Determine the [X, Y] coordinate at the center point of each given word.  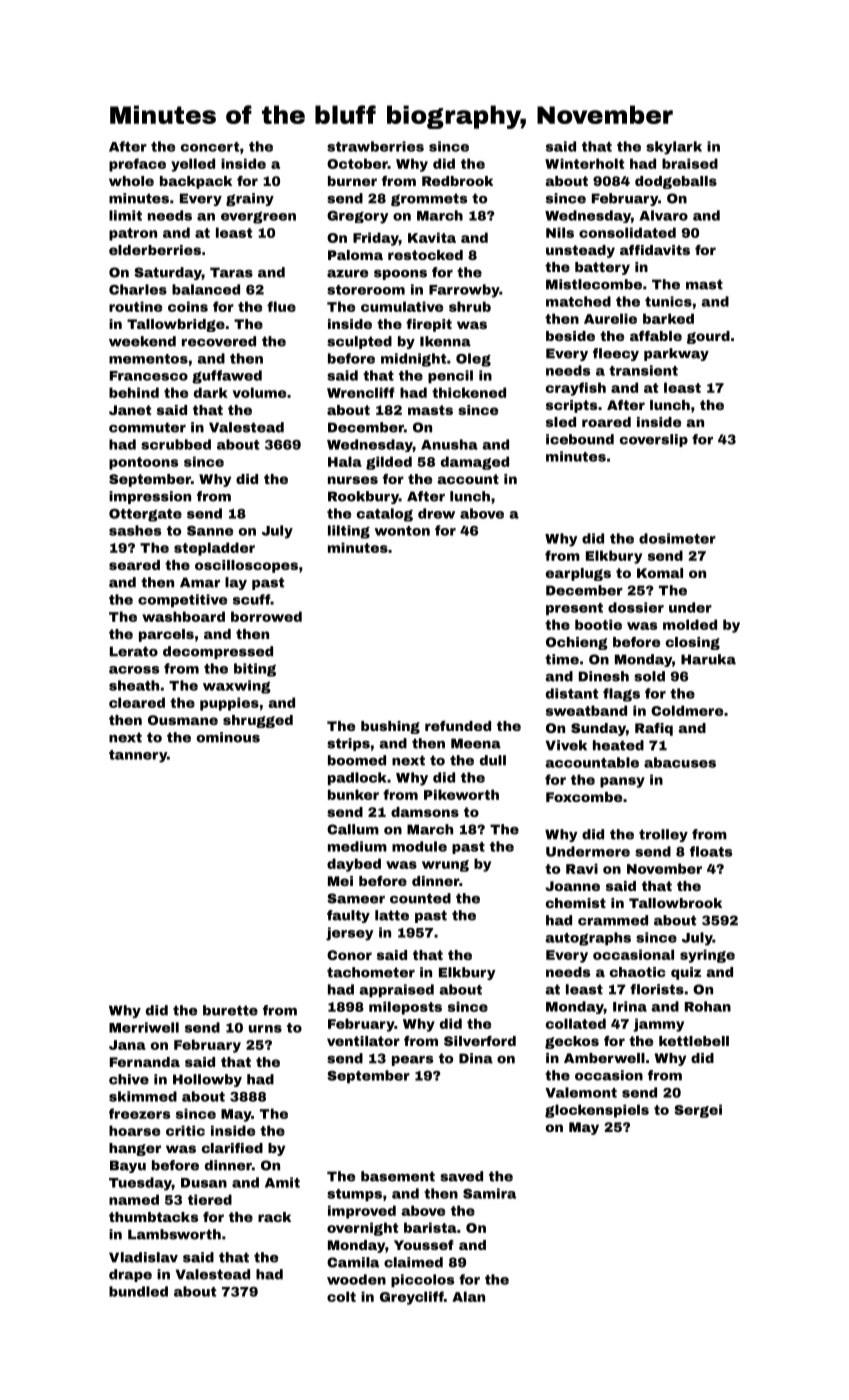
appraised [396, 990]
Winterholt [584, 163]
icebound [580, 439]
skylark [674, 148]
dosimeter [677, 538]
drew [436, 513]
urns [265, 1029]
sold [649, 676]
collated [576, 1023]
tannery [138, 756]
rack [274, 1217]
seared [134, 565]
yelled [193, 165]
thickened [469, 392]
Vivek [566, 745]
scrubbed [176, 444]
